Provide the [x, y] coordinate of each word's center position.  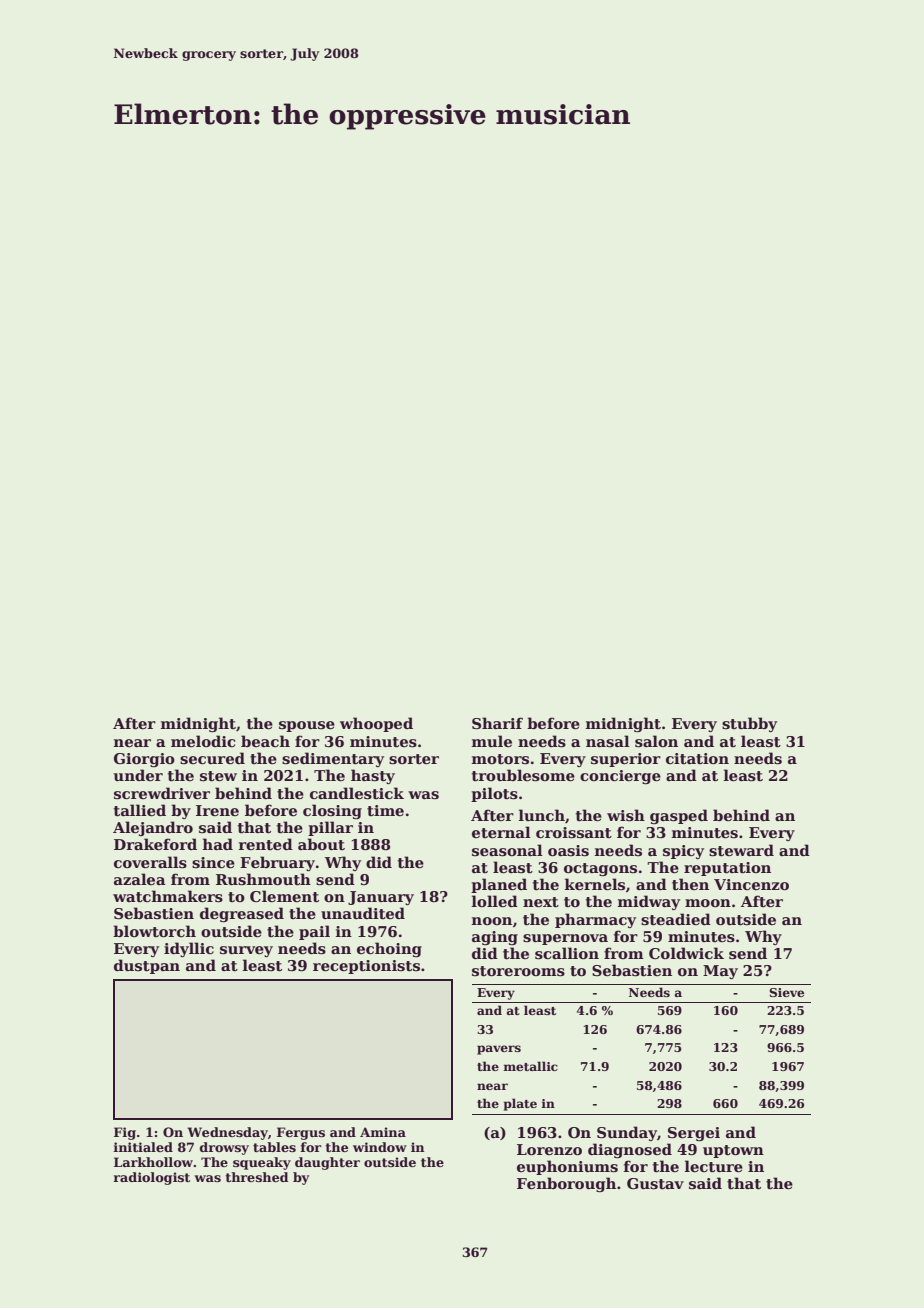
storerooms [518, 971]
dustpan [147, 966]
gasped [679, 816]
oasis [568, 850]
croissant [574, 833]
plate [520, 1104]
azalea [140, 879]
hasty [373, 776]
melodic [203, 741]
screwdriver [162, 793]
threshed [257, 1177]
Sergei [694, 1134]
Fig [125, 1133]
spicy [683, 852]
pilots [494, 794]
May [720, 972]
